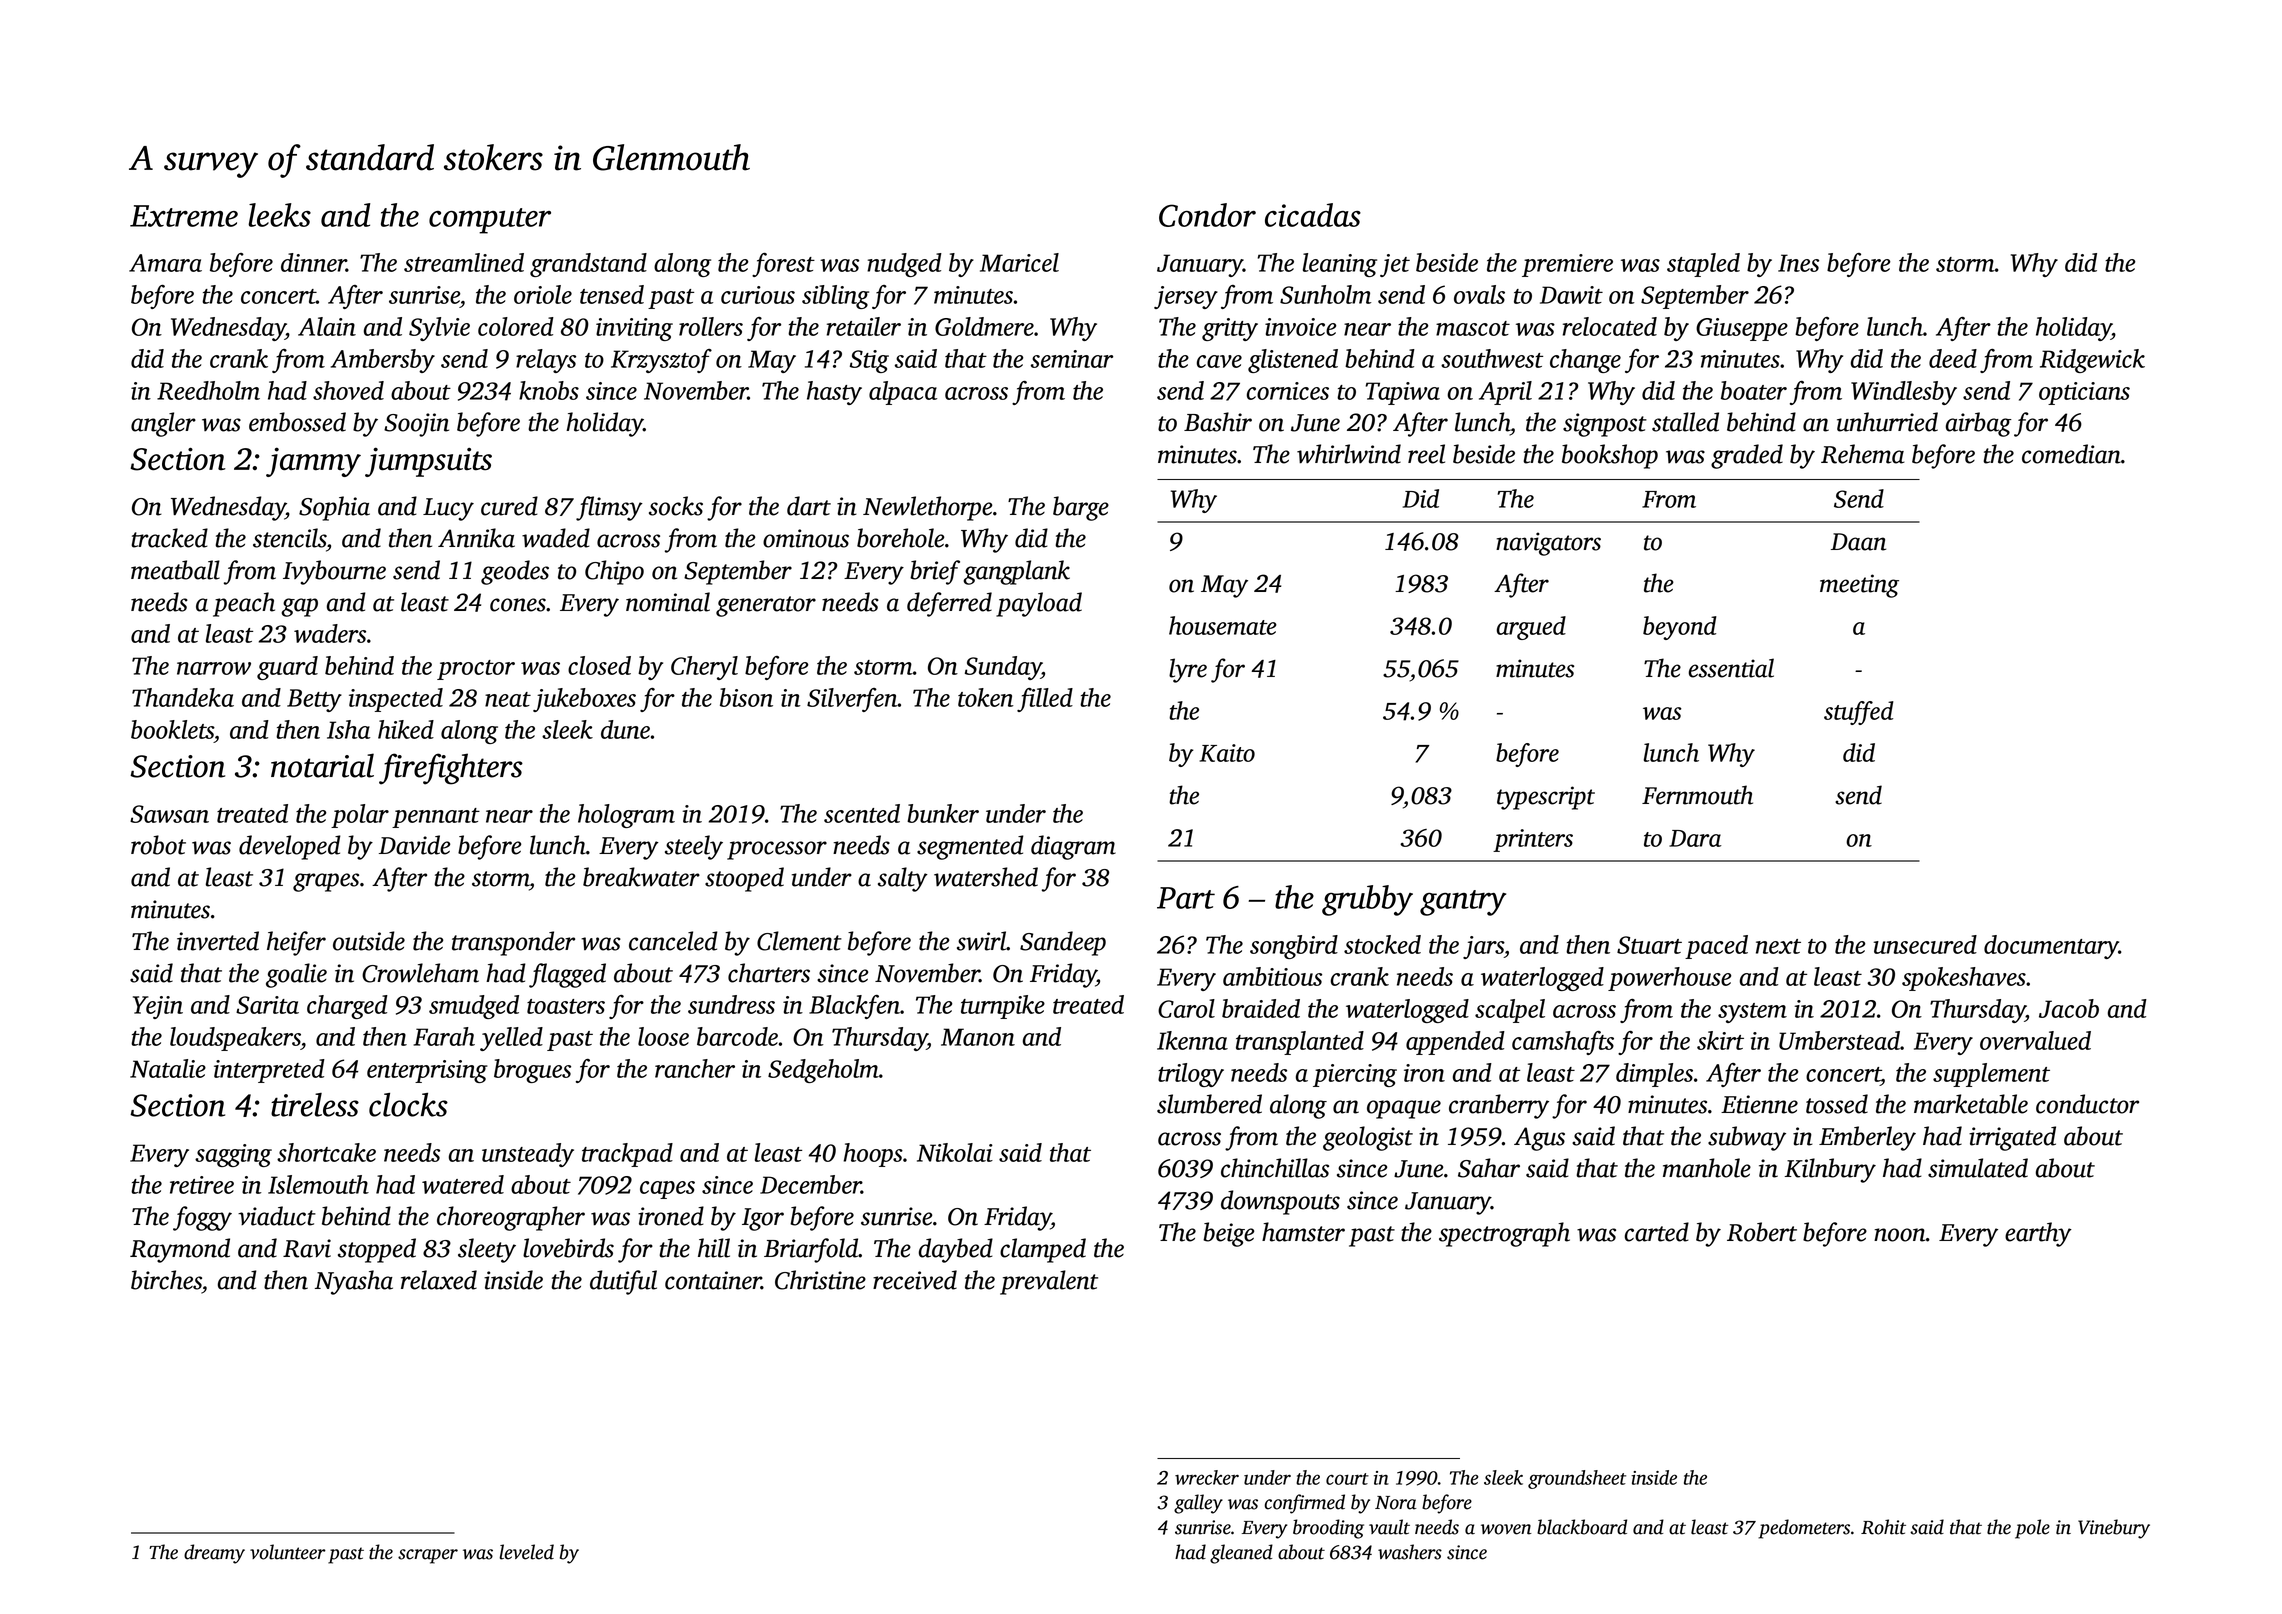 This screenshot has height=1614, width=2282. Describe the element at coordinates (1798, 263) in the screenshot. I see `Ines` at that location.
